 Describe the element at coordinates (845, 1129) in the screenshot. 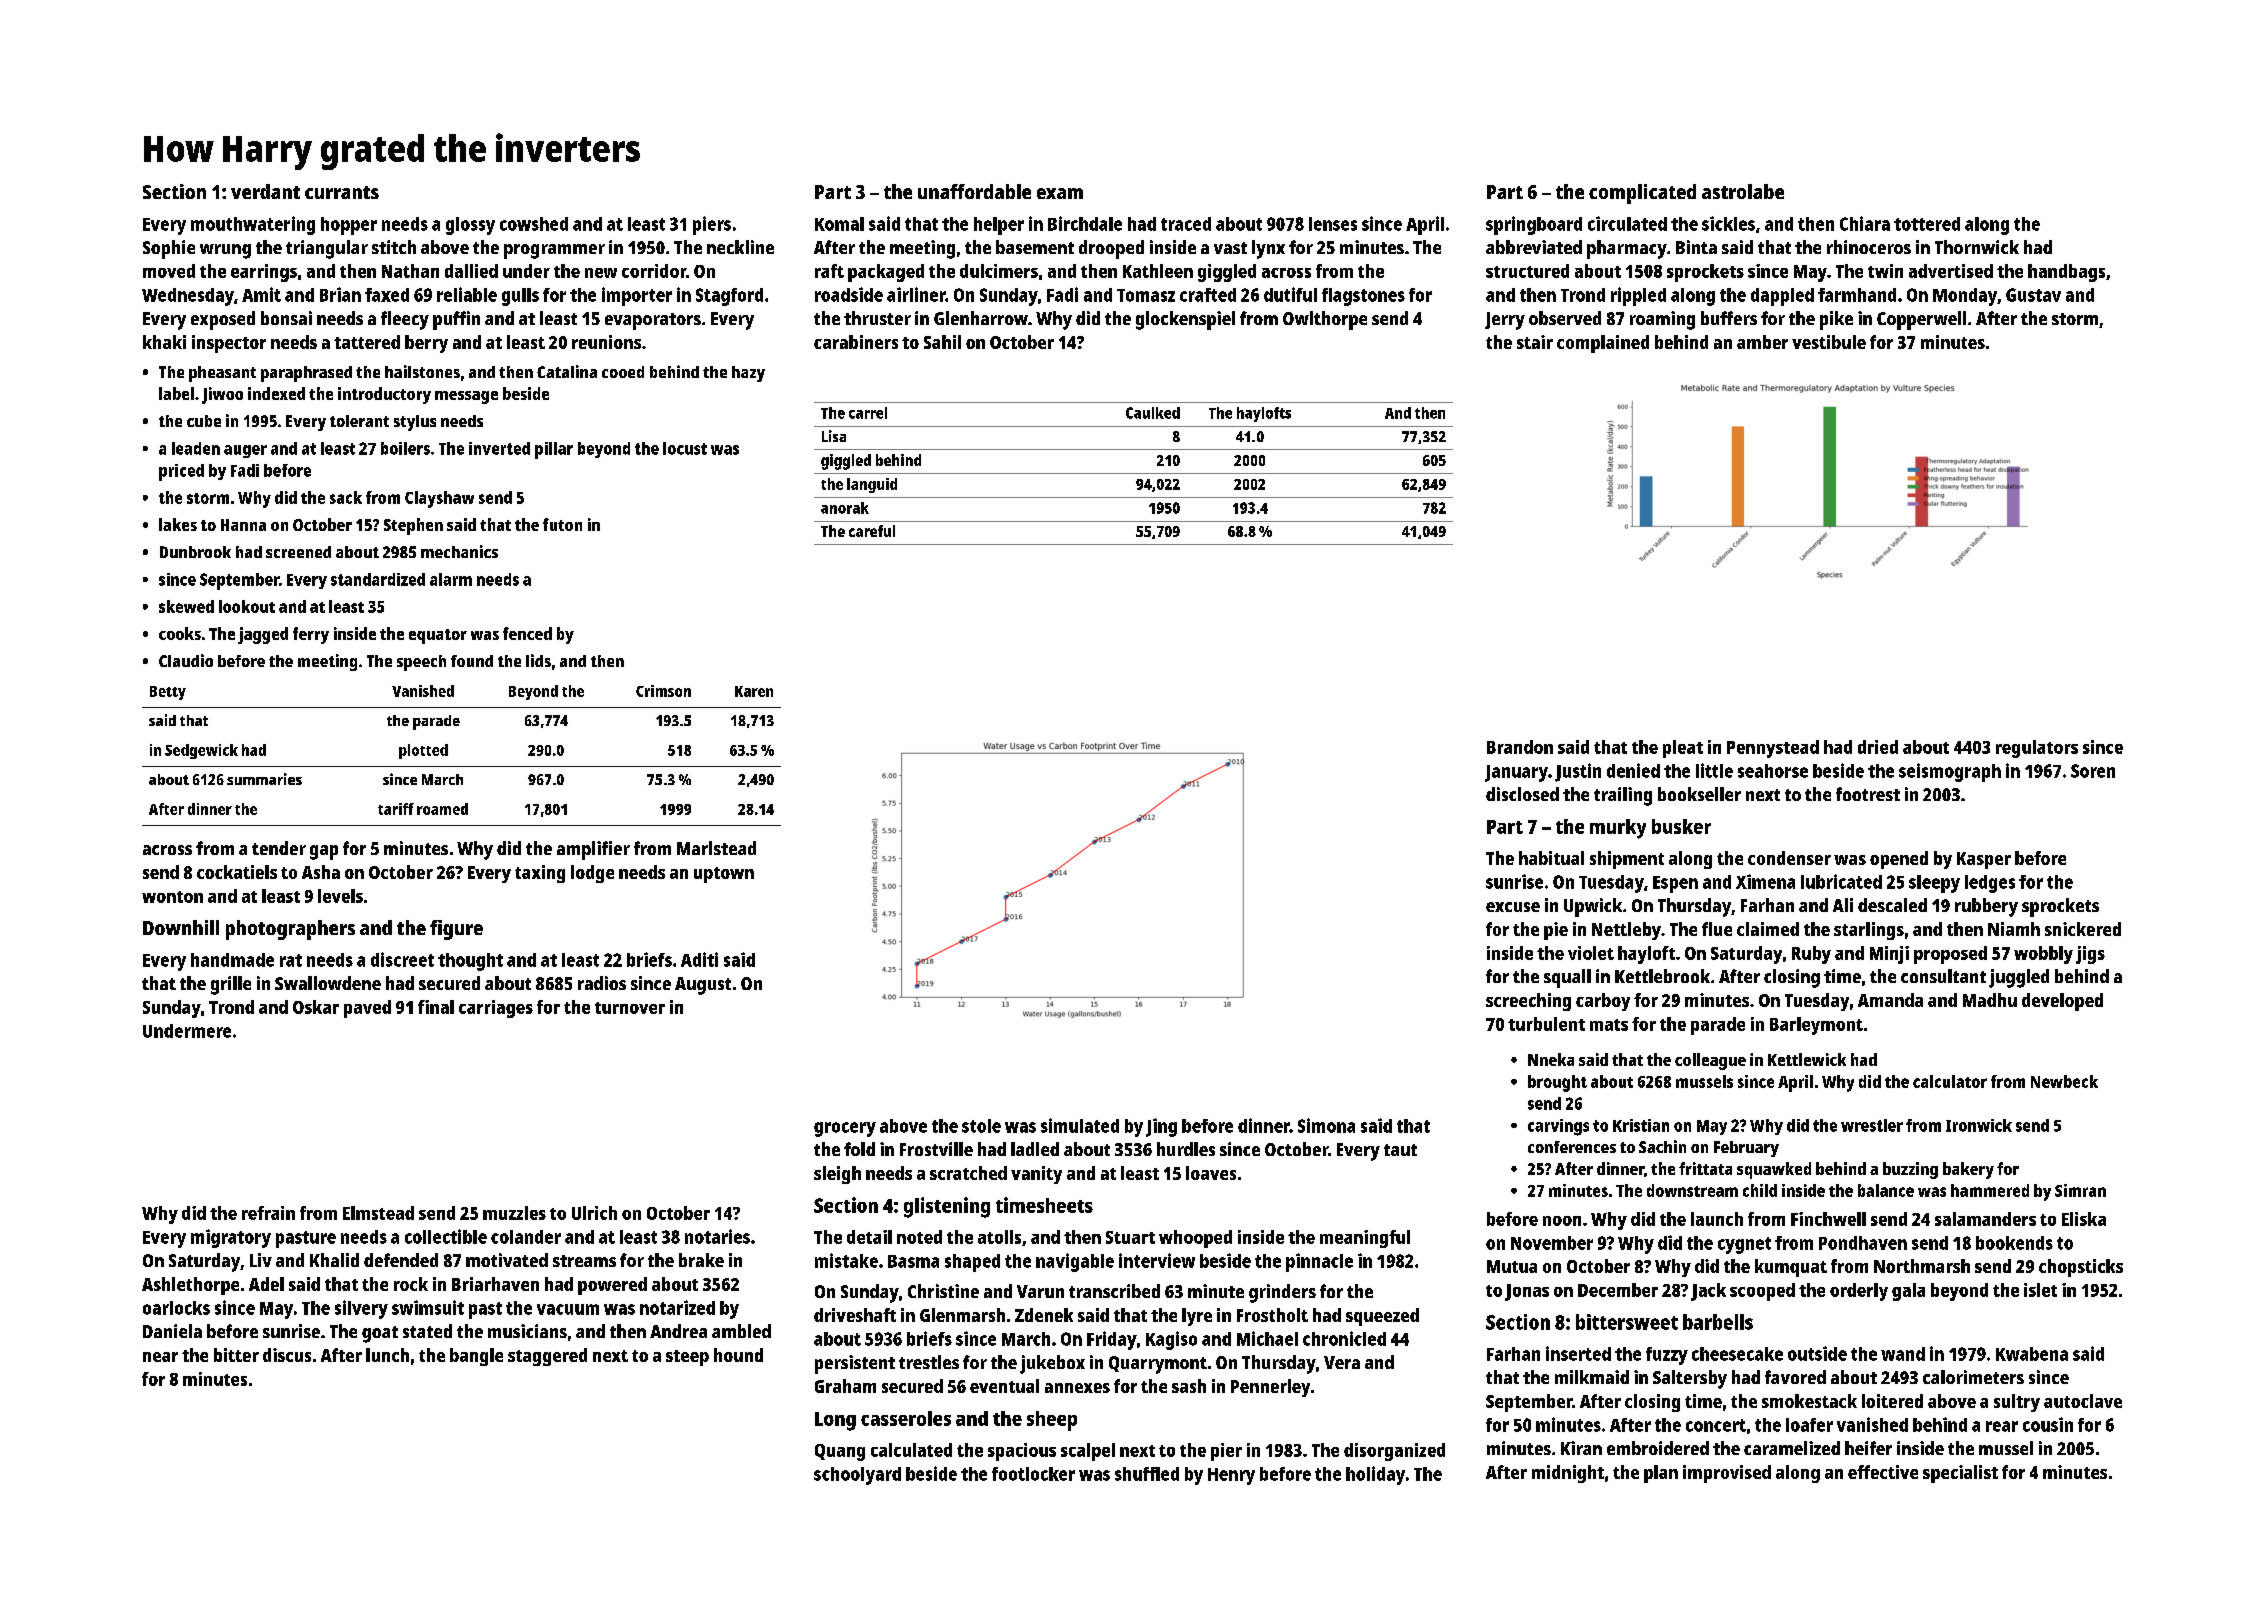

I see `grocery` at that location.
